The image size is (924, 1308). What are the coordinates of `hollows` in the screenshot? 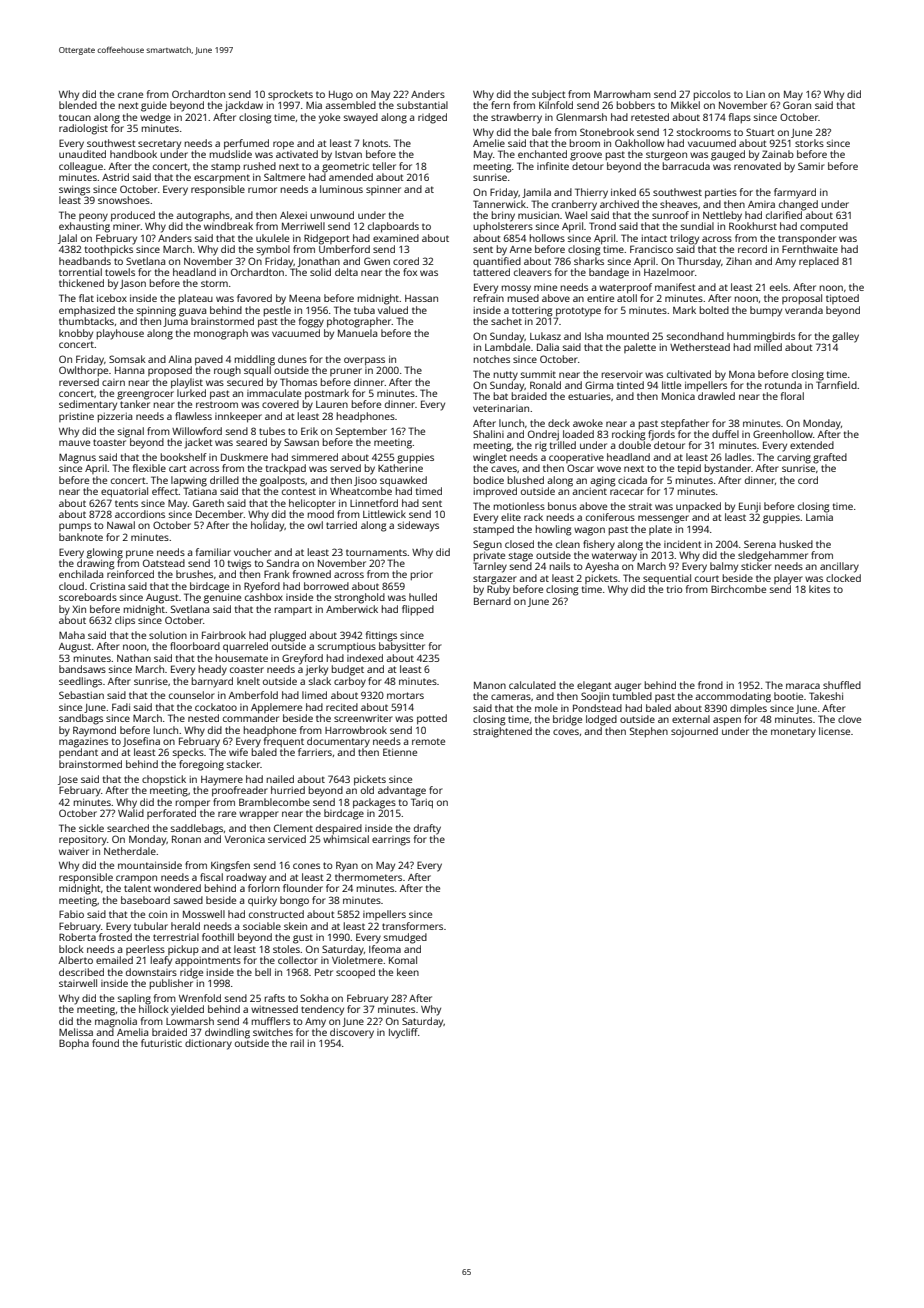 It's located at (547, 238).
